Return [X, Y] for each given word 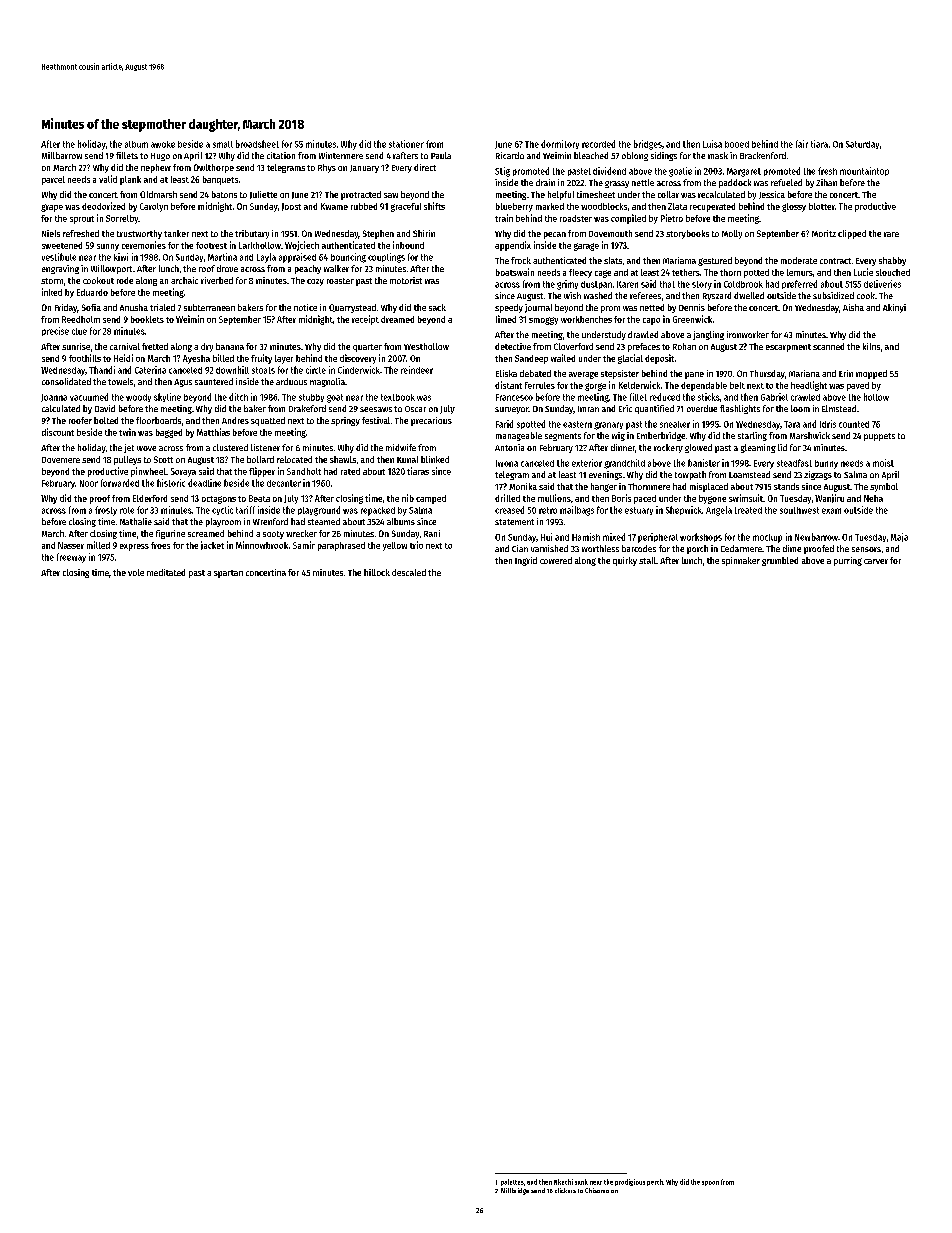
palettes [512, 1182]
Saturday [862, 145]
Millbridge [515, 1191]
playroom [223, 522]
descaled [409, 572]
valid [108, 179]
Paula [441, 155]
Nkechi [563, 1182]
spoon [710, 1183]
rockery [668, 448]
